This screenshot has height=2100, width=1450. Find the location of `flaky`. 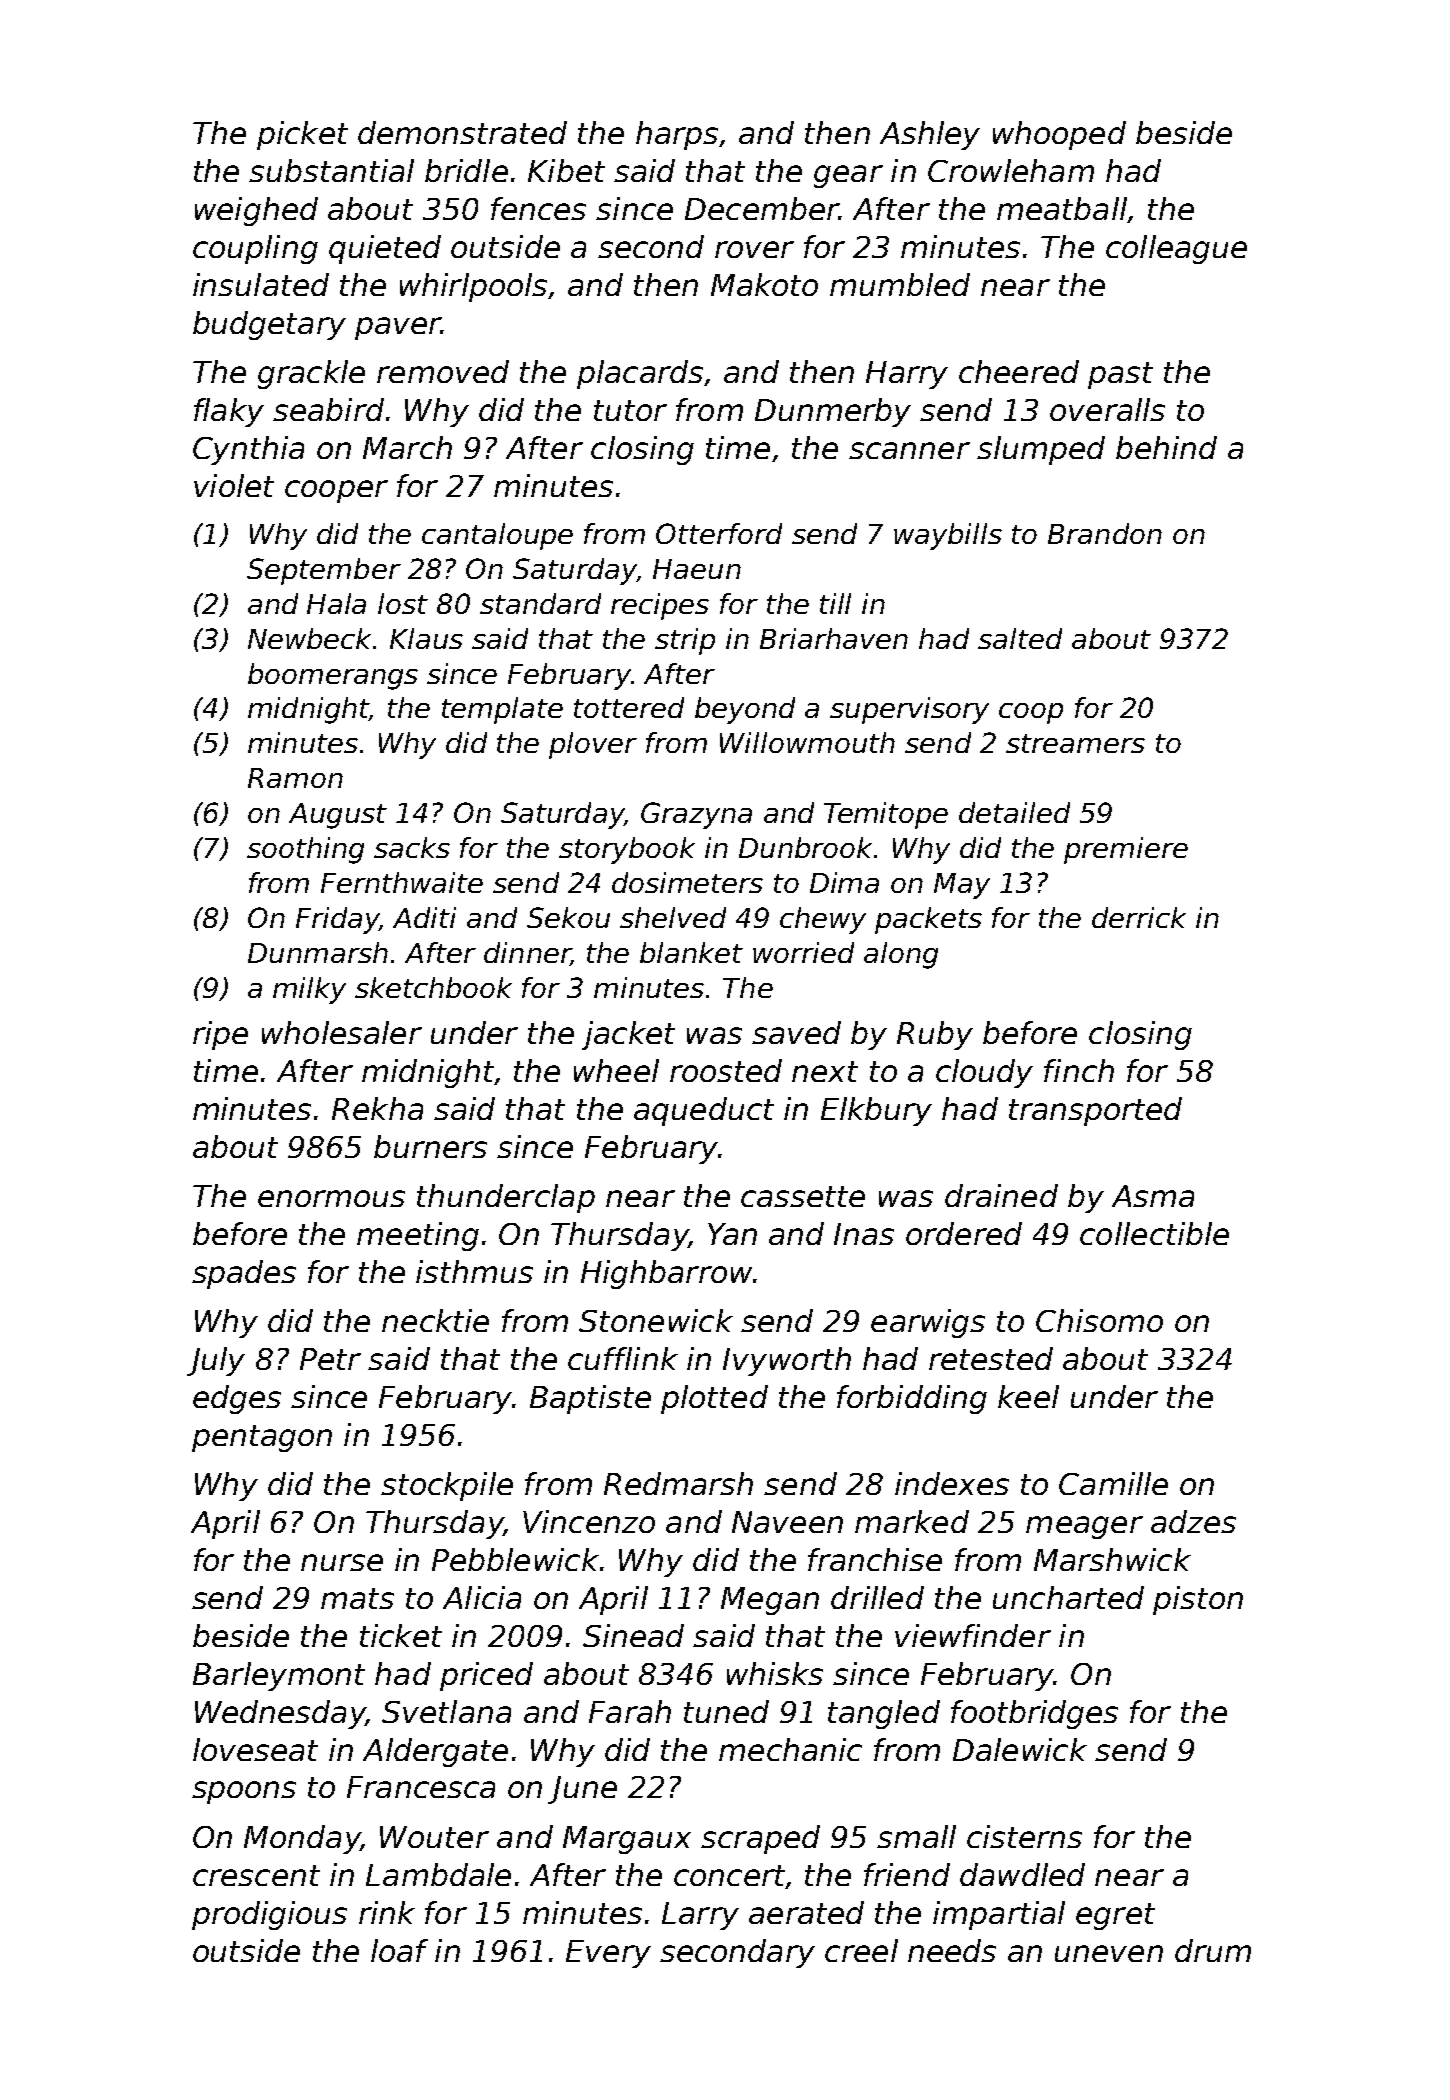

flaky is located at coordinates (229, 412).
